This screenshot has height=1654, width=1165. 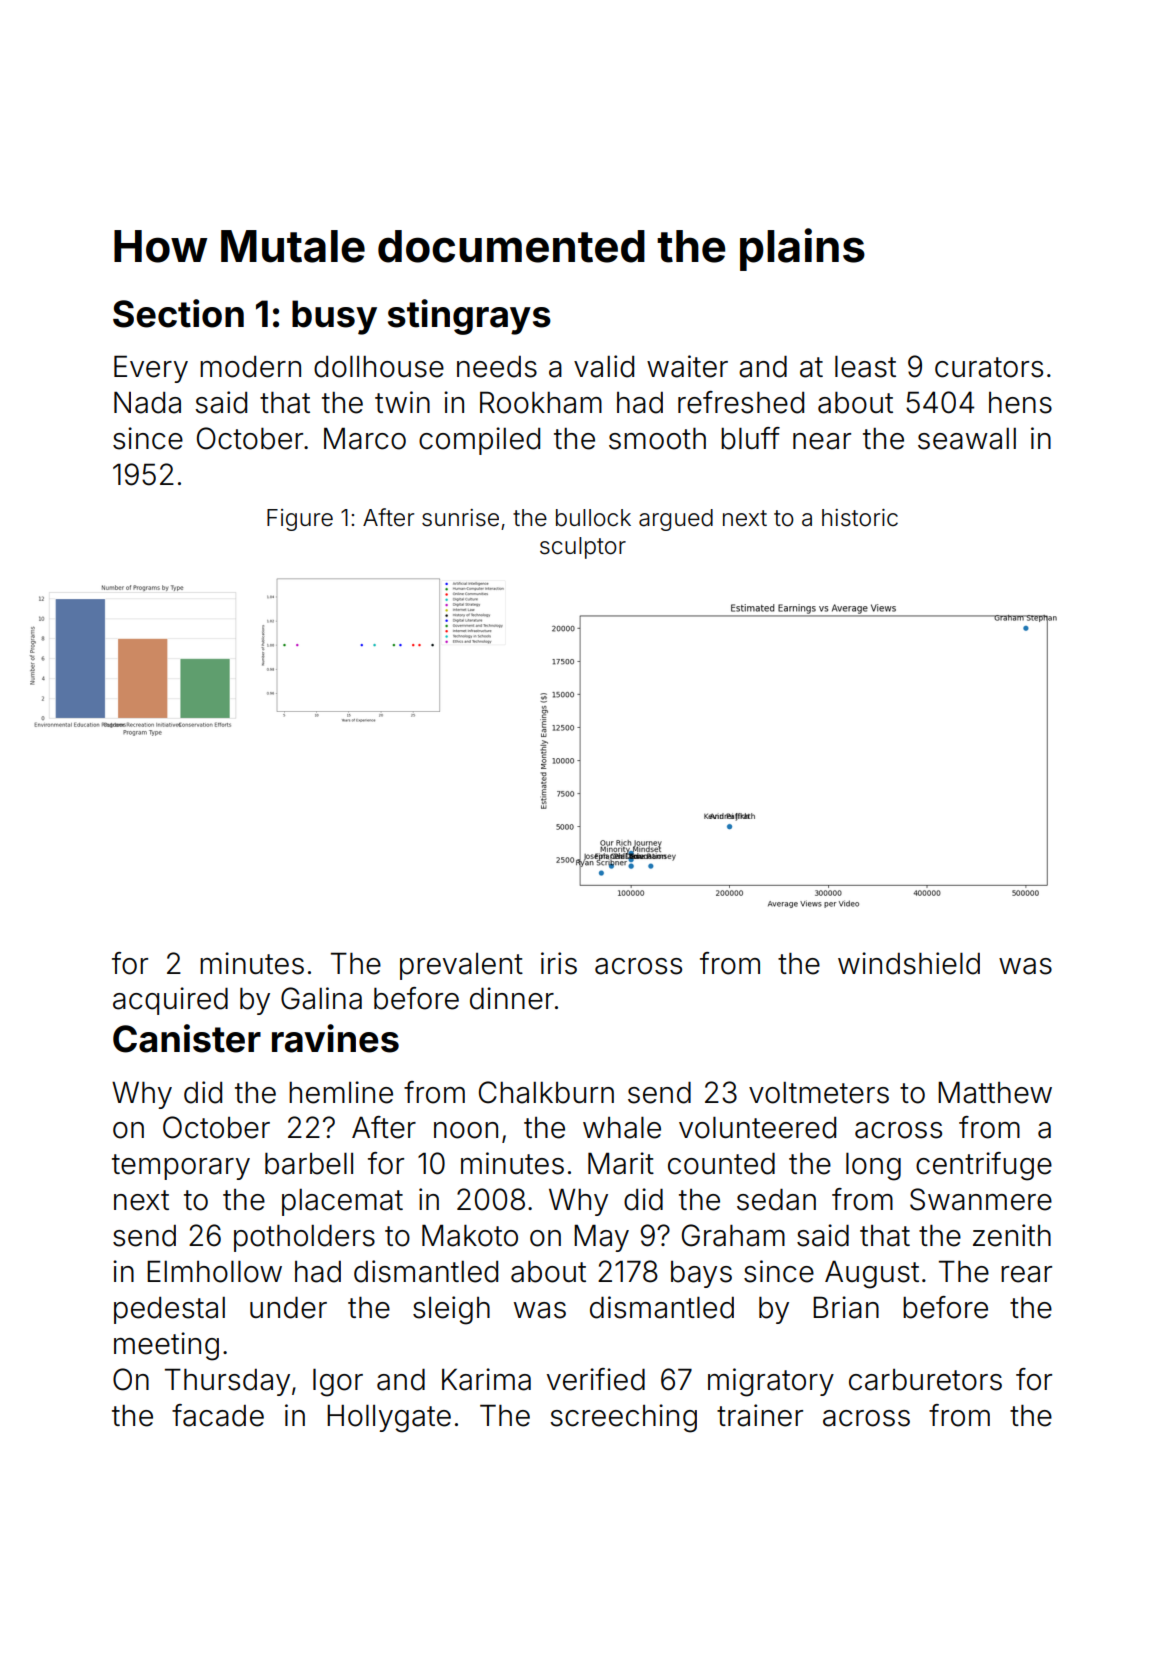 I want to click on sunrise, so click(x=460, y=518).
